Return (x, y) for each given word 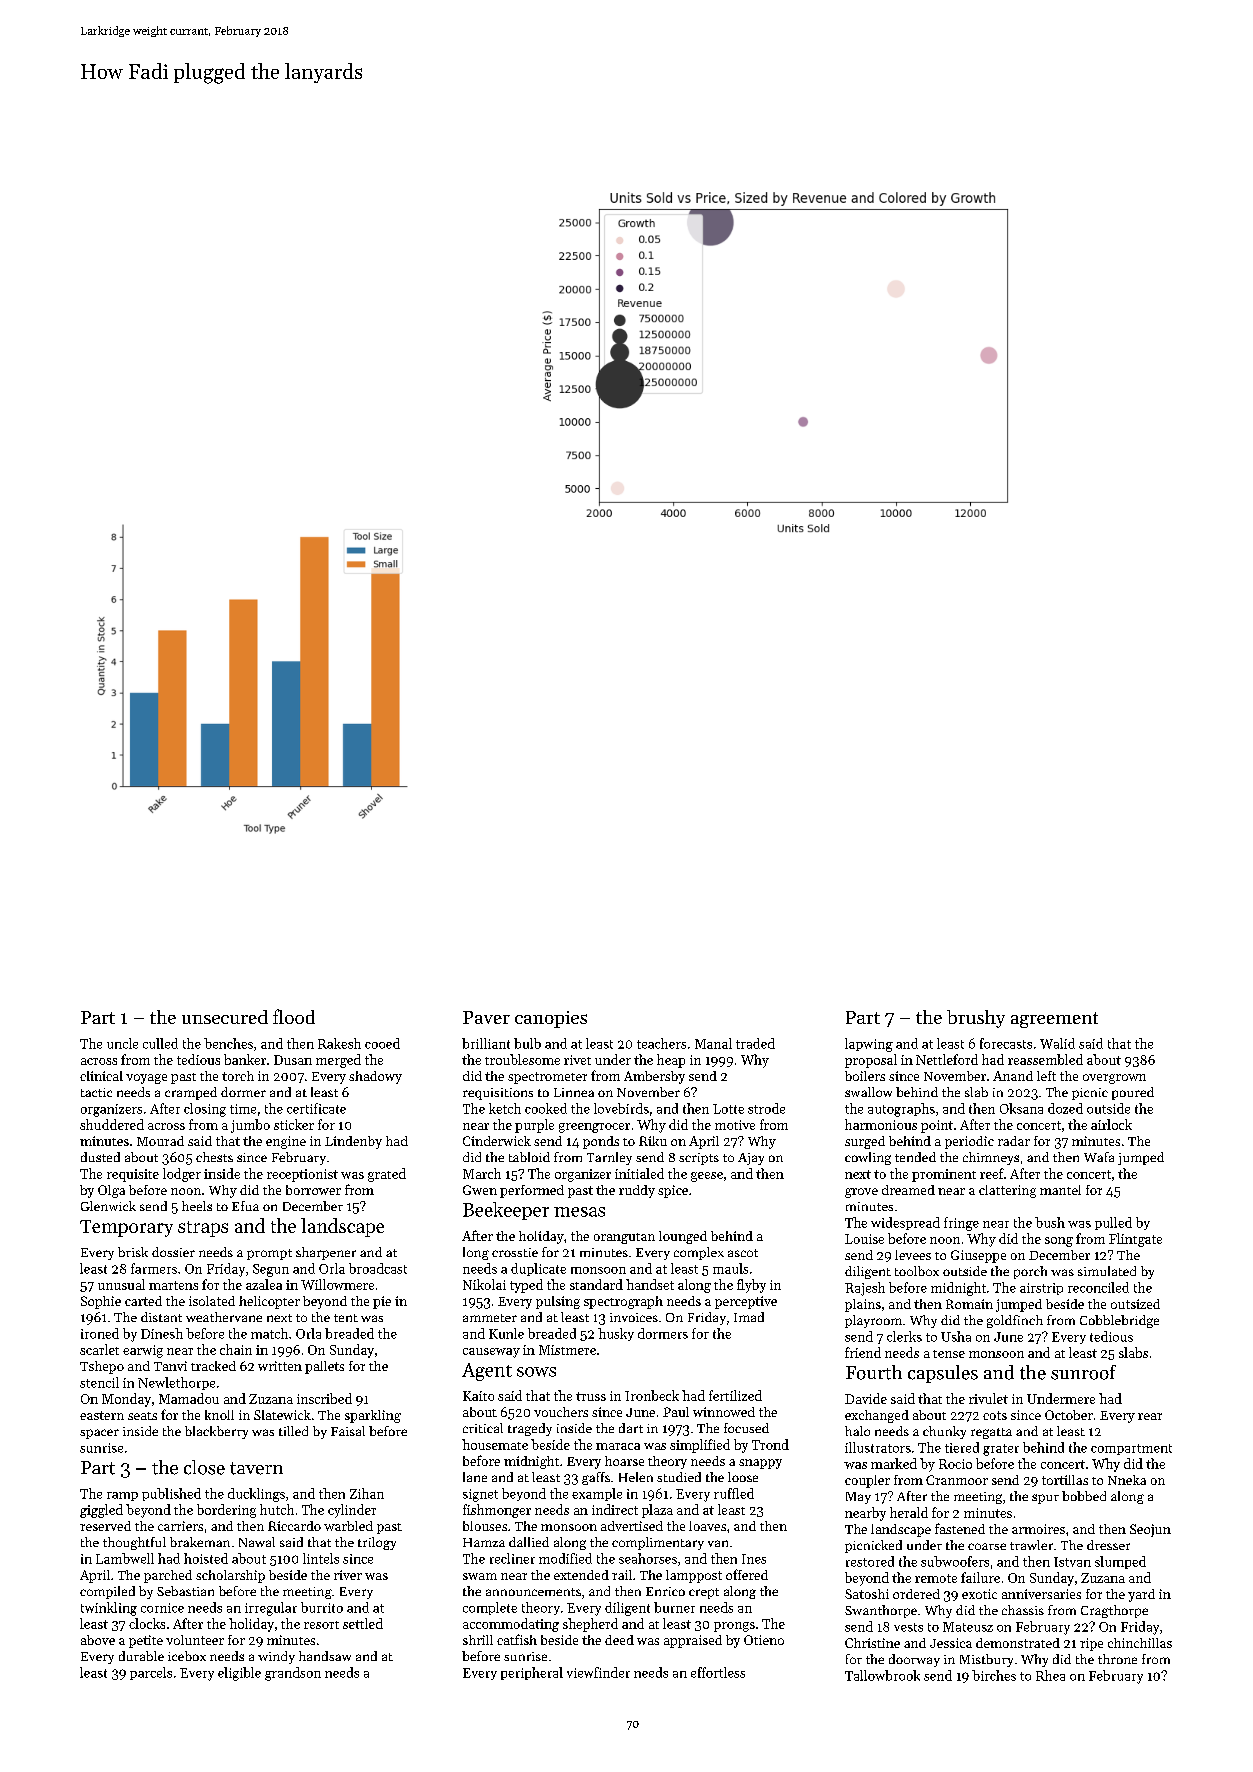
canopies (551, 1019)
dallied (529, 1542)
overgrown (1114, 1079)
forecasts (1006, 1043)
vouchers (561, 1412)
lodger (182, 1175)
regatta (991, 1433)
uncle (122, 1043)
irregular (271, 1609)
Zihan (367, 1493)
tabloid (529, 1157)
